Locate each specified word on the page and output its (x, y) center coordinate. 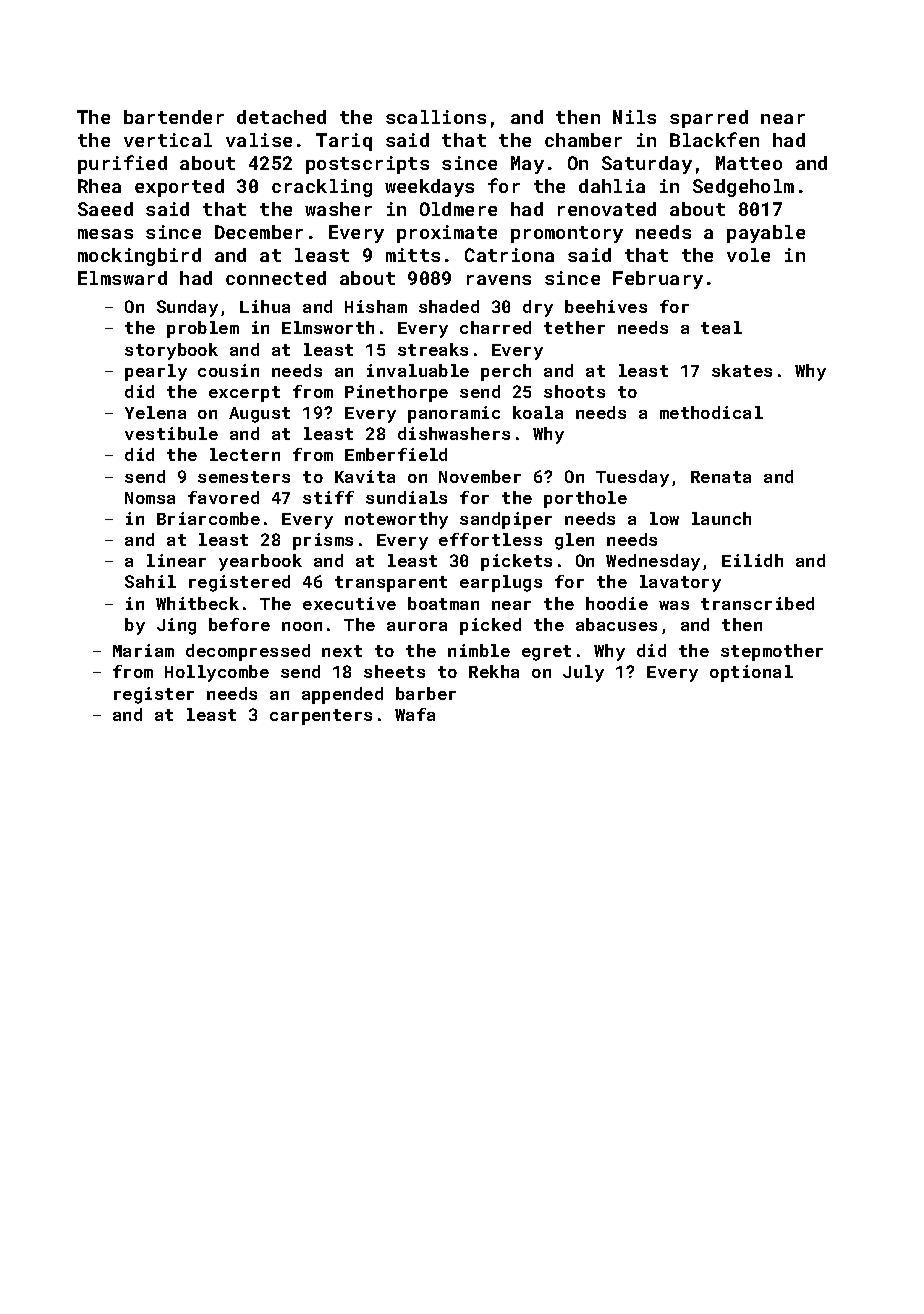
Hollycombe (217, 673)
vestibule (171, 433)
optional (751, 673)
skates (742, 370)
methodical (711, 412)
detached (281, 117)
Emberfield (396, 454)
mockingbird (139, 257)
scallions (436, 117)
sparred (709, 119)
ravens (499, 280)
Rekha (494, 671)
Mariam (143, 650)
